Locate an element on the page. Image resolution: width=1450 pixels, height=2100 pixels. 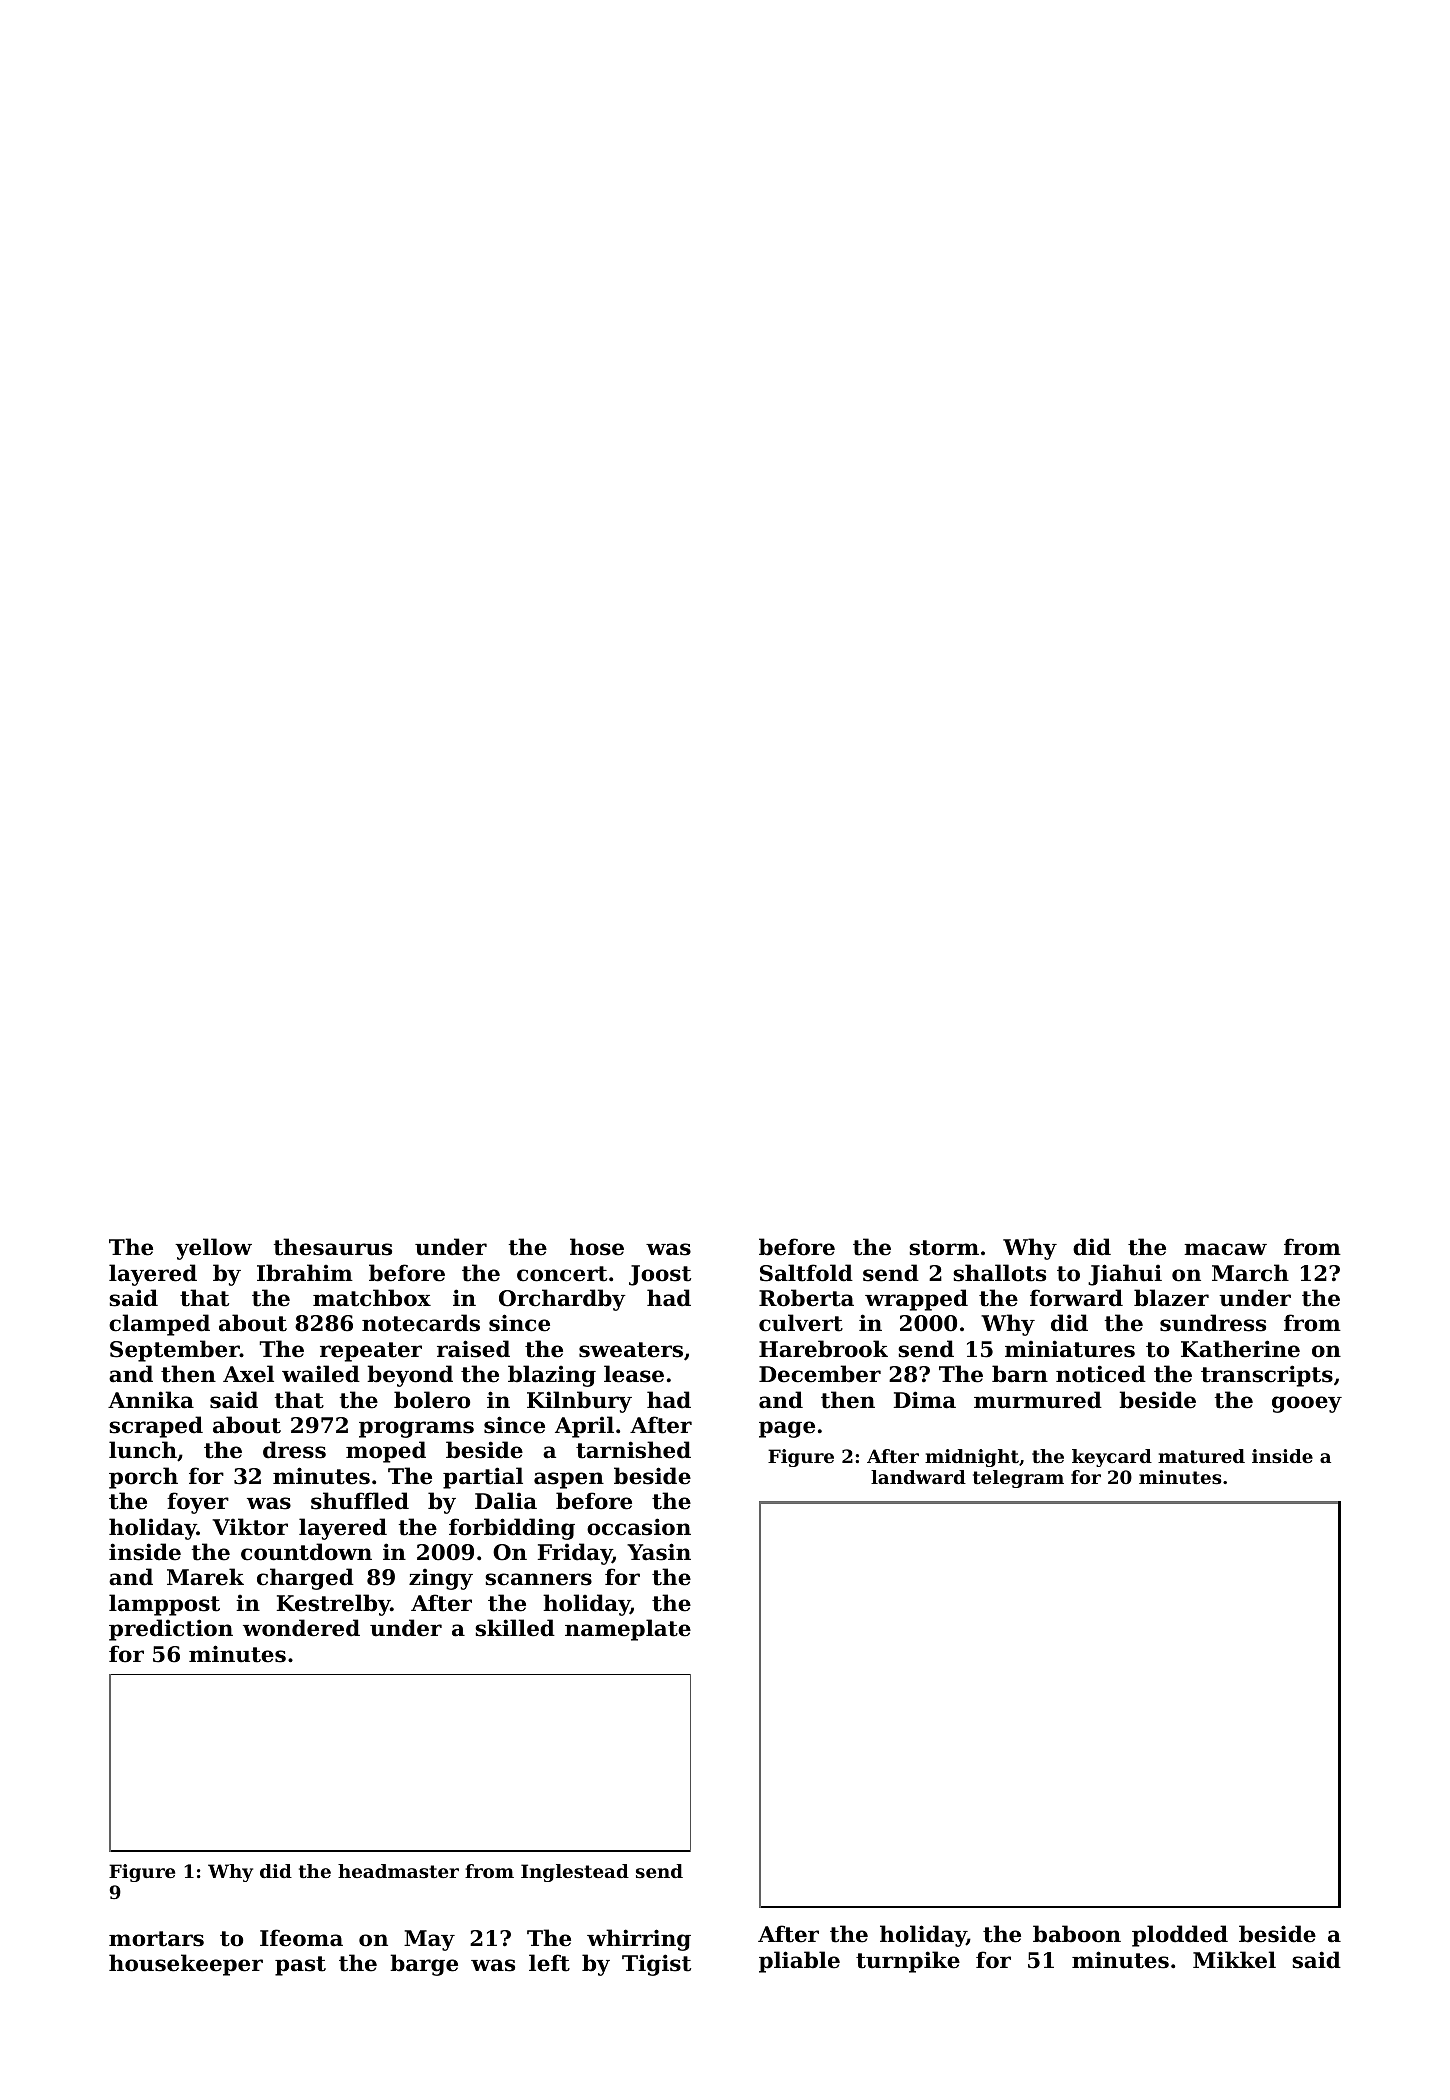
Kestrelby is located at coordinates (334, 1605).
